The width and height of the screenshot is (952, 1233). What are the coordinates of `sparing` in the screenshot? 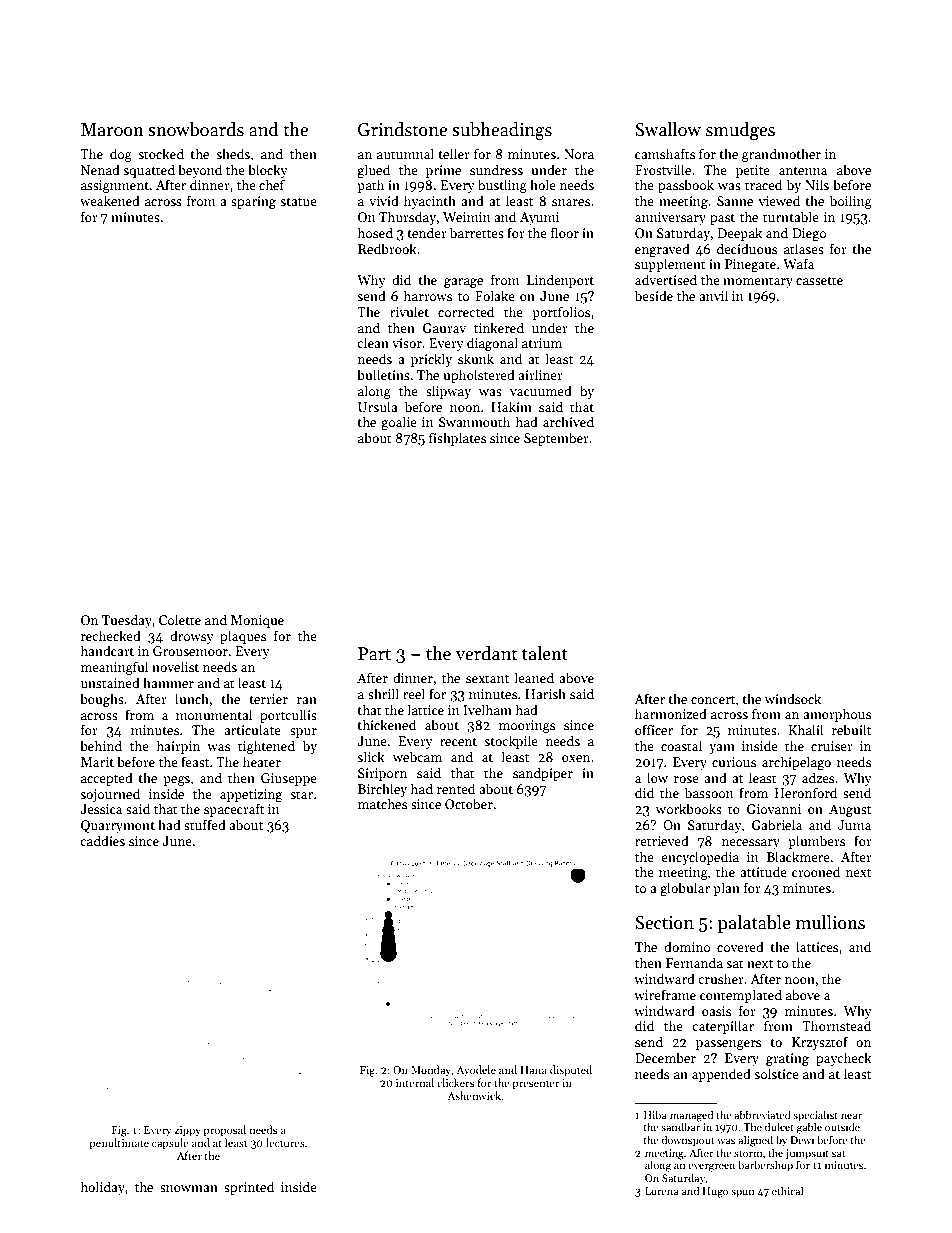 It's located at (253, 202).
